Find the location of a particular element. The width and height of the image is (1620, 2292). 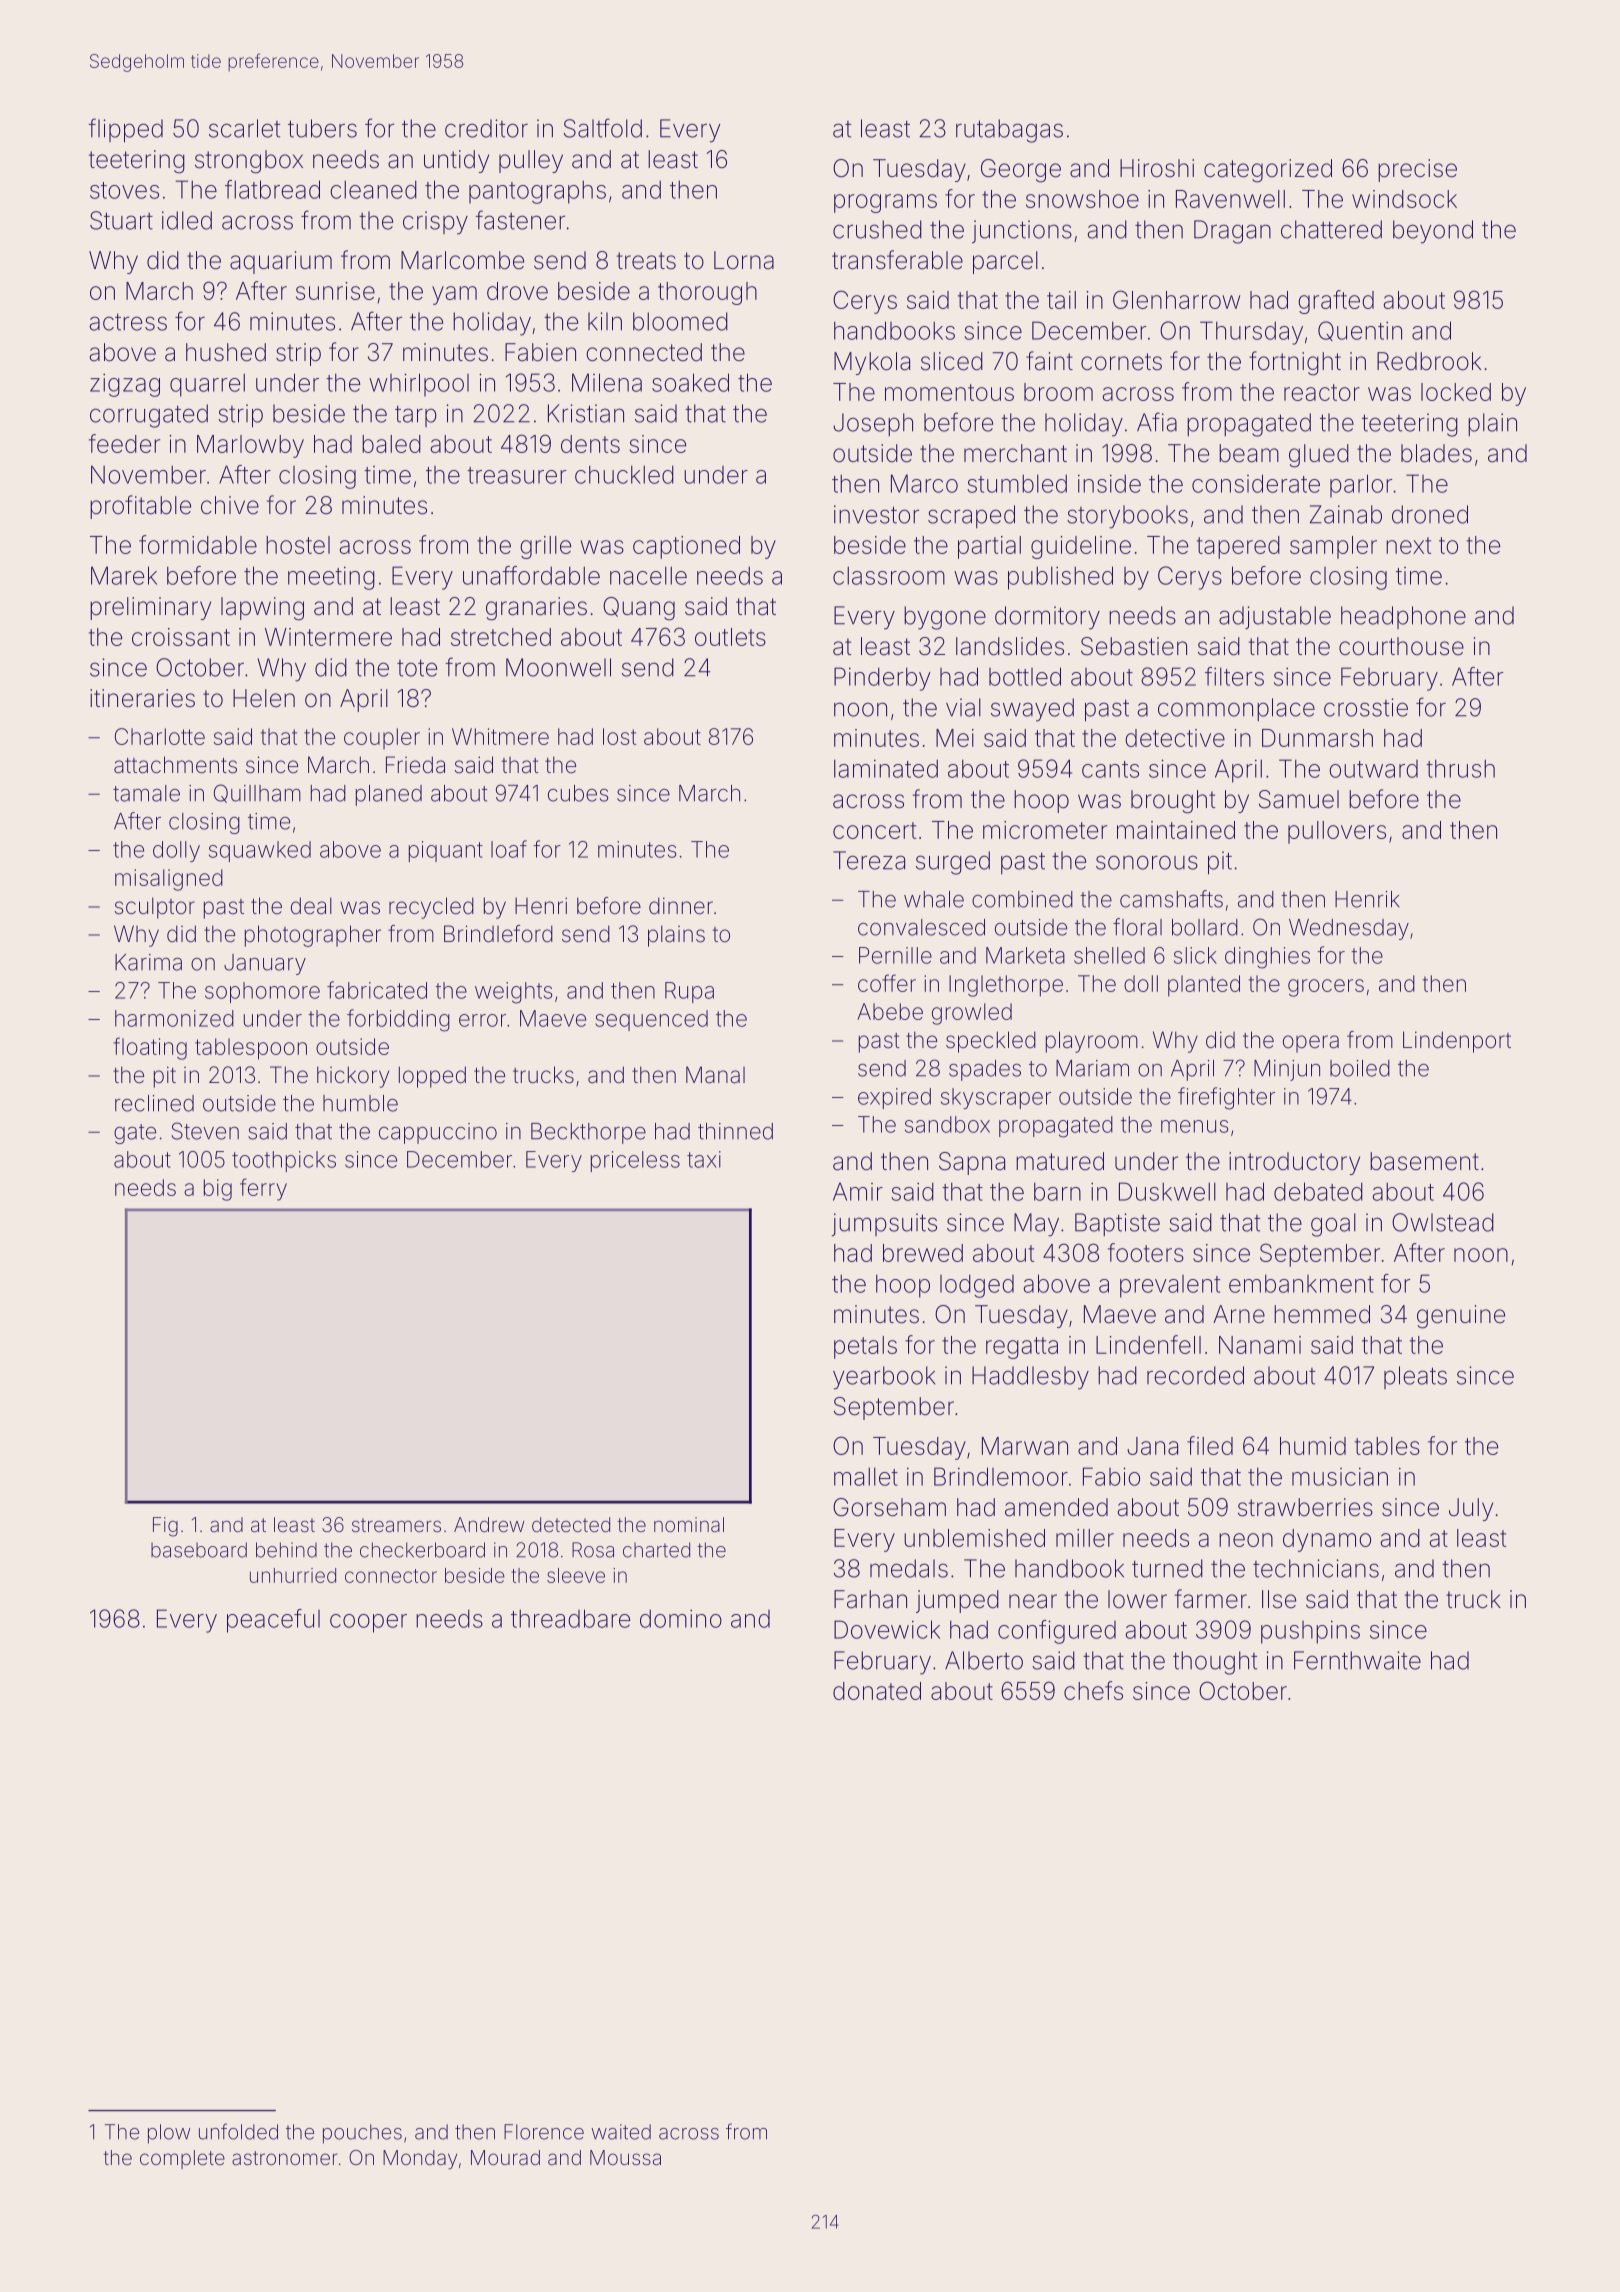

pouches is located at coordinates (362, 2134).
